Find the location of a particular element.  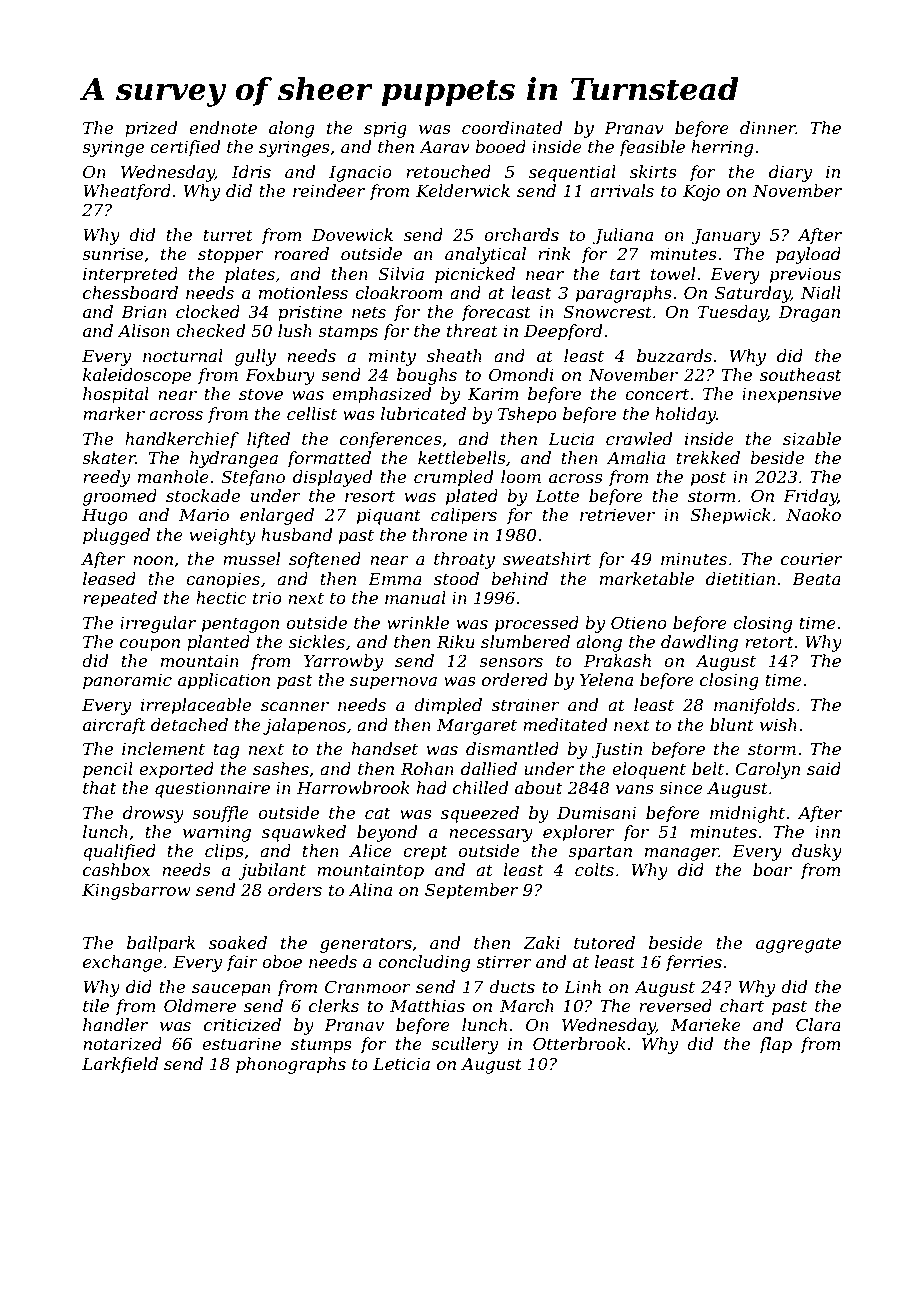

leased is located at coordinates (109, 578).
